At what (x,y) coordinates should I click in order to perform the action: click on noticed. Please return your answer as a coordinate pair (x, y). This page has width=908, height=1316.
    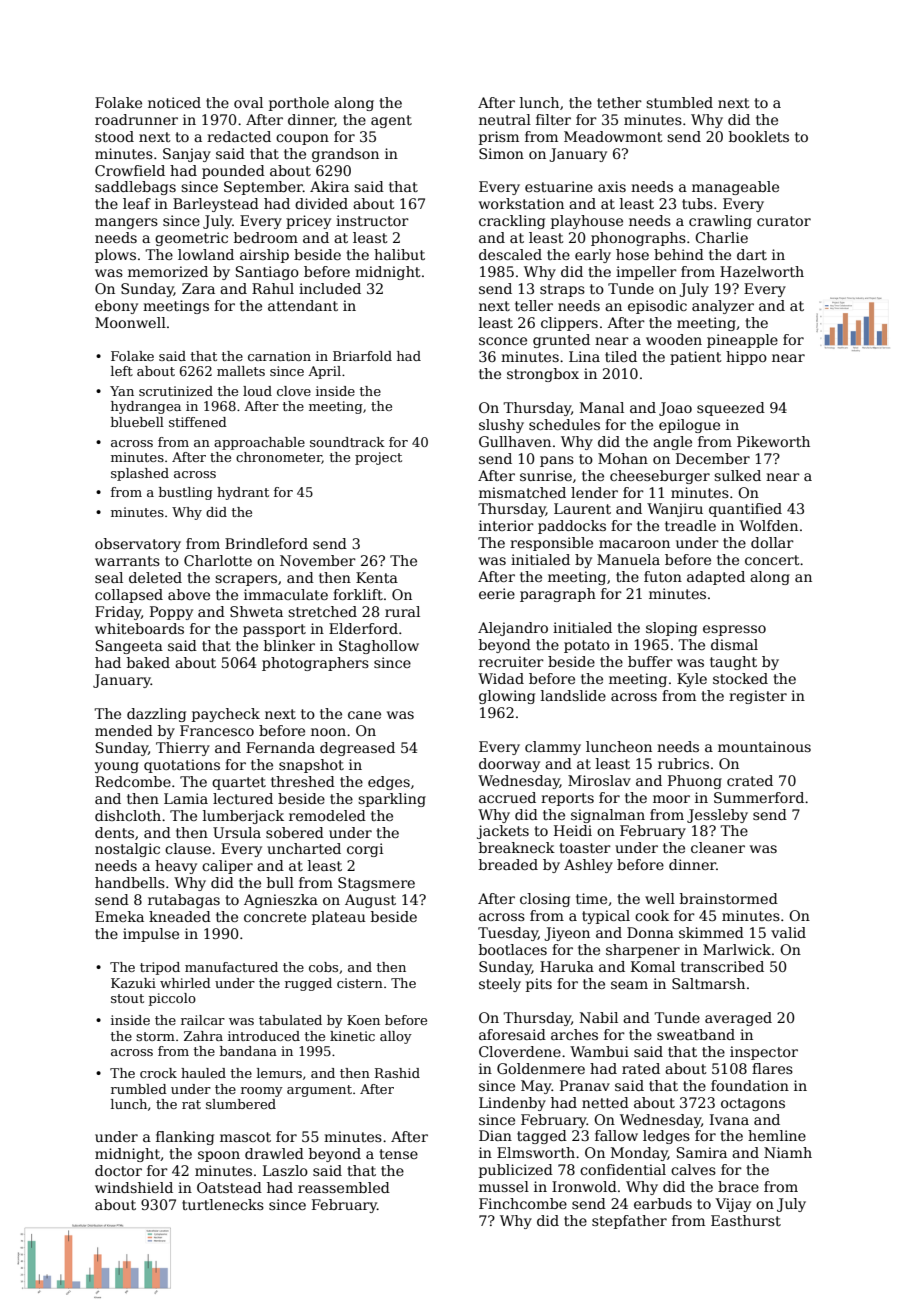
    Looking at the image, I should click on (174, 102).
